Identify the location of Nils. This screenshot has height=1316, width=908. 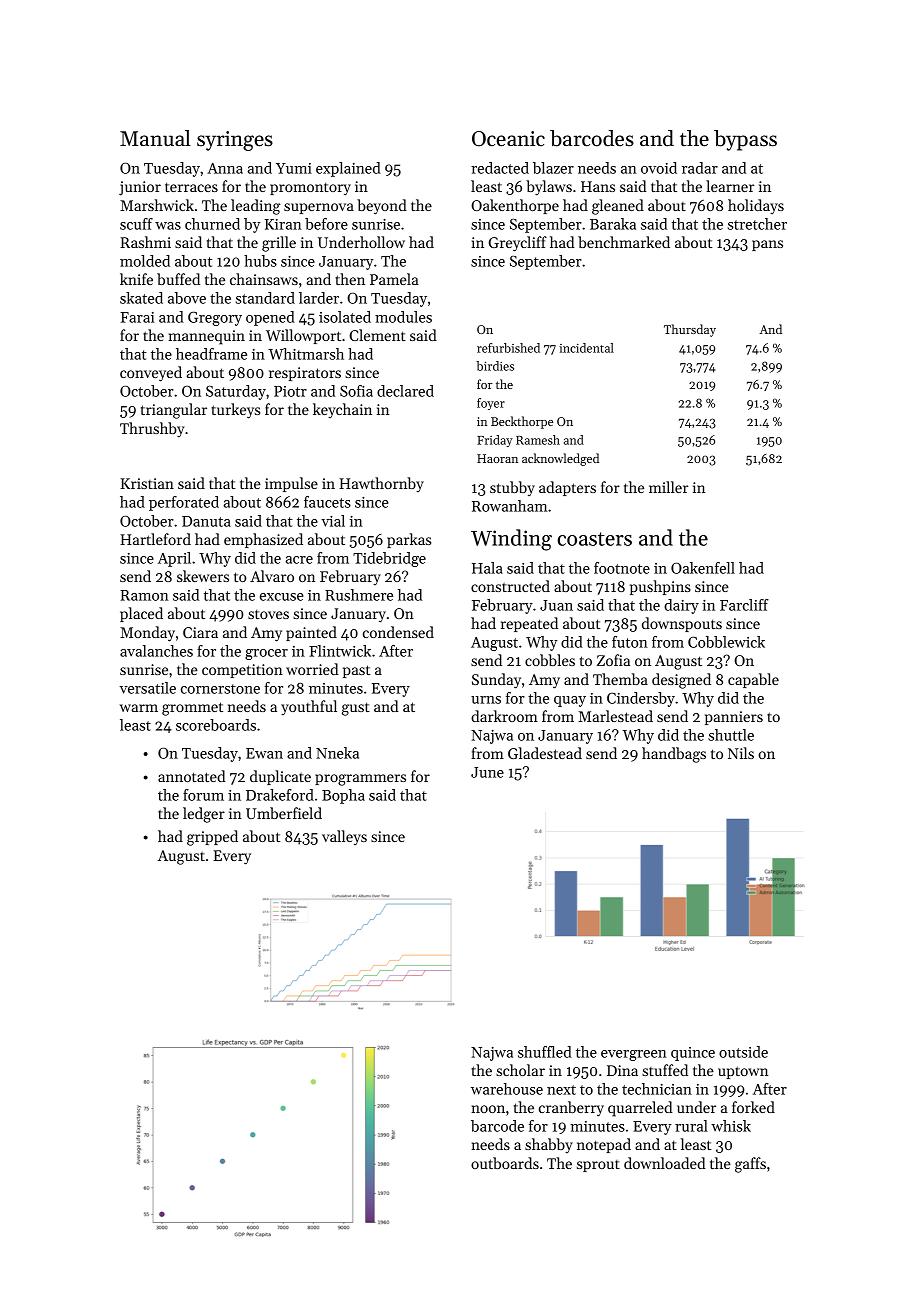
(741, 753).
